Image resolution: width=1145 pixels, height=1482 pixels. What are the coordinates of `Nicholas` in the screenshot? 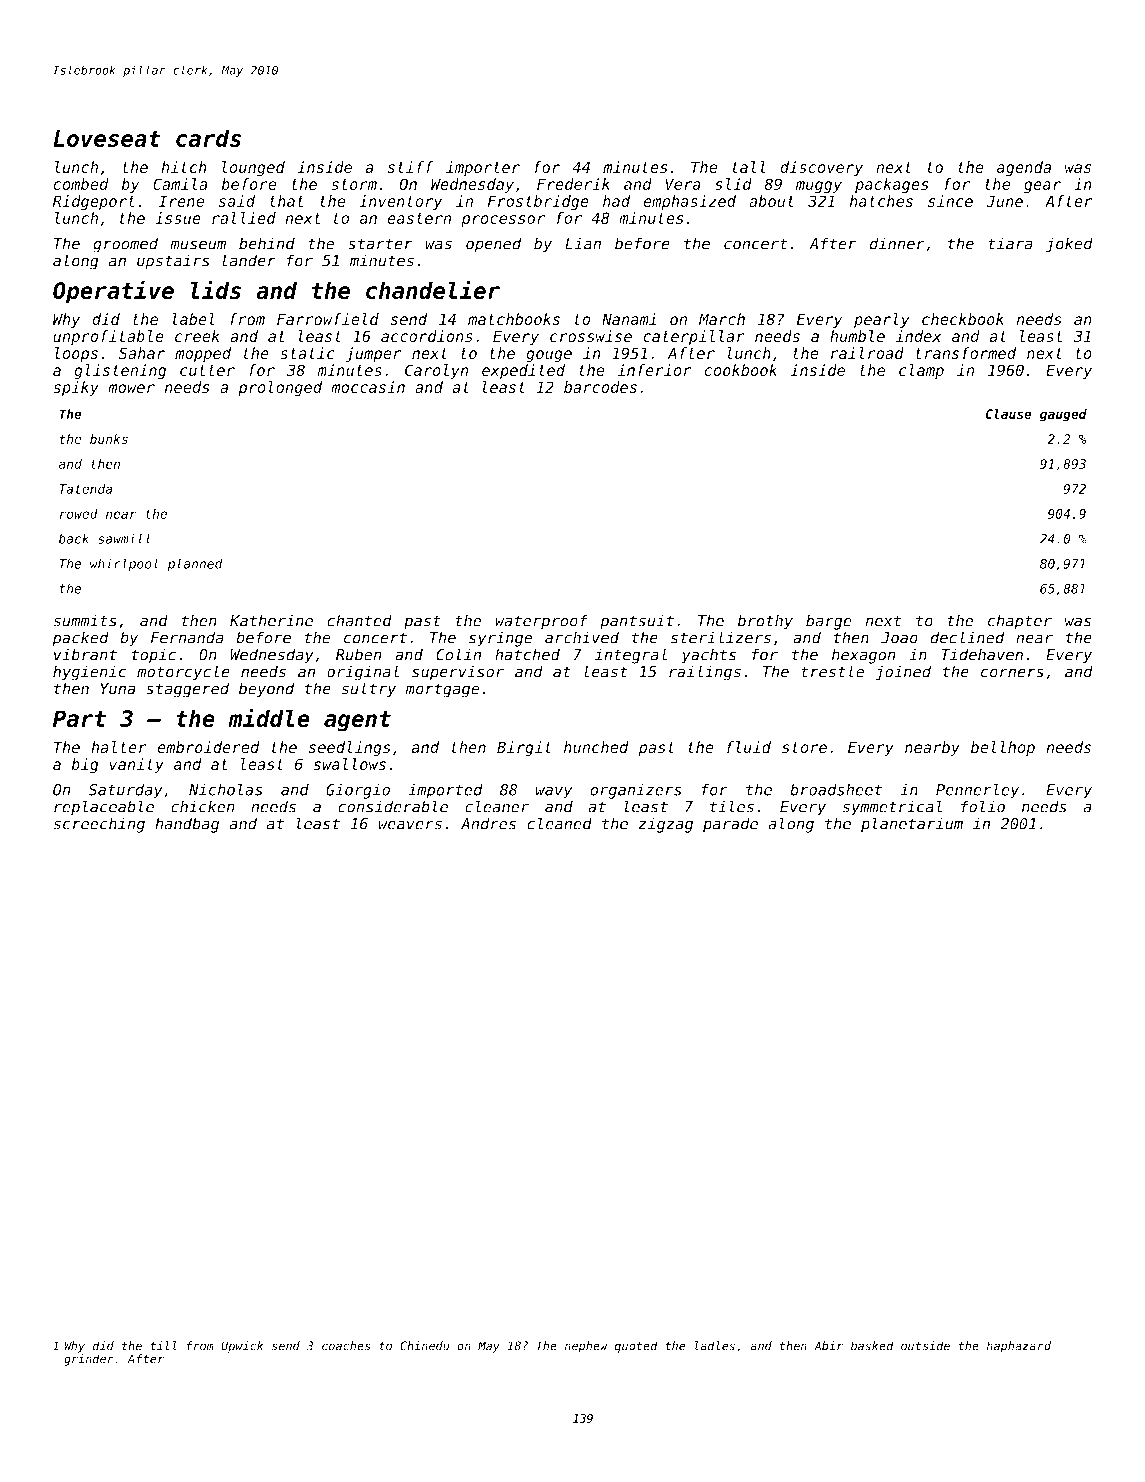 It's located at (225, 789).
